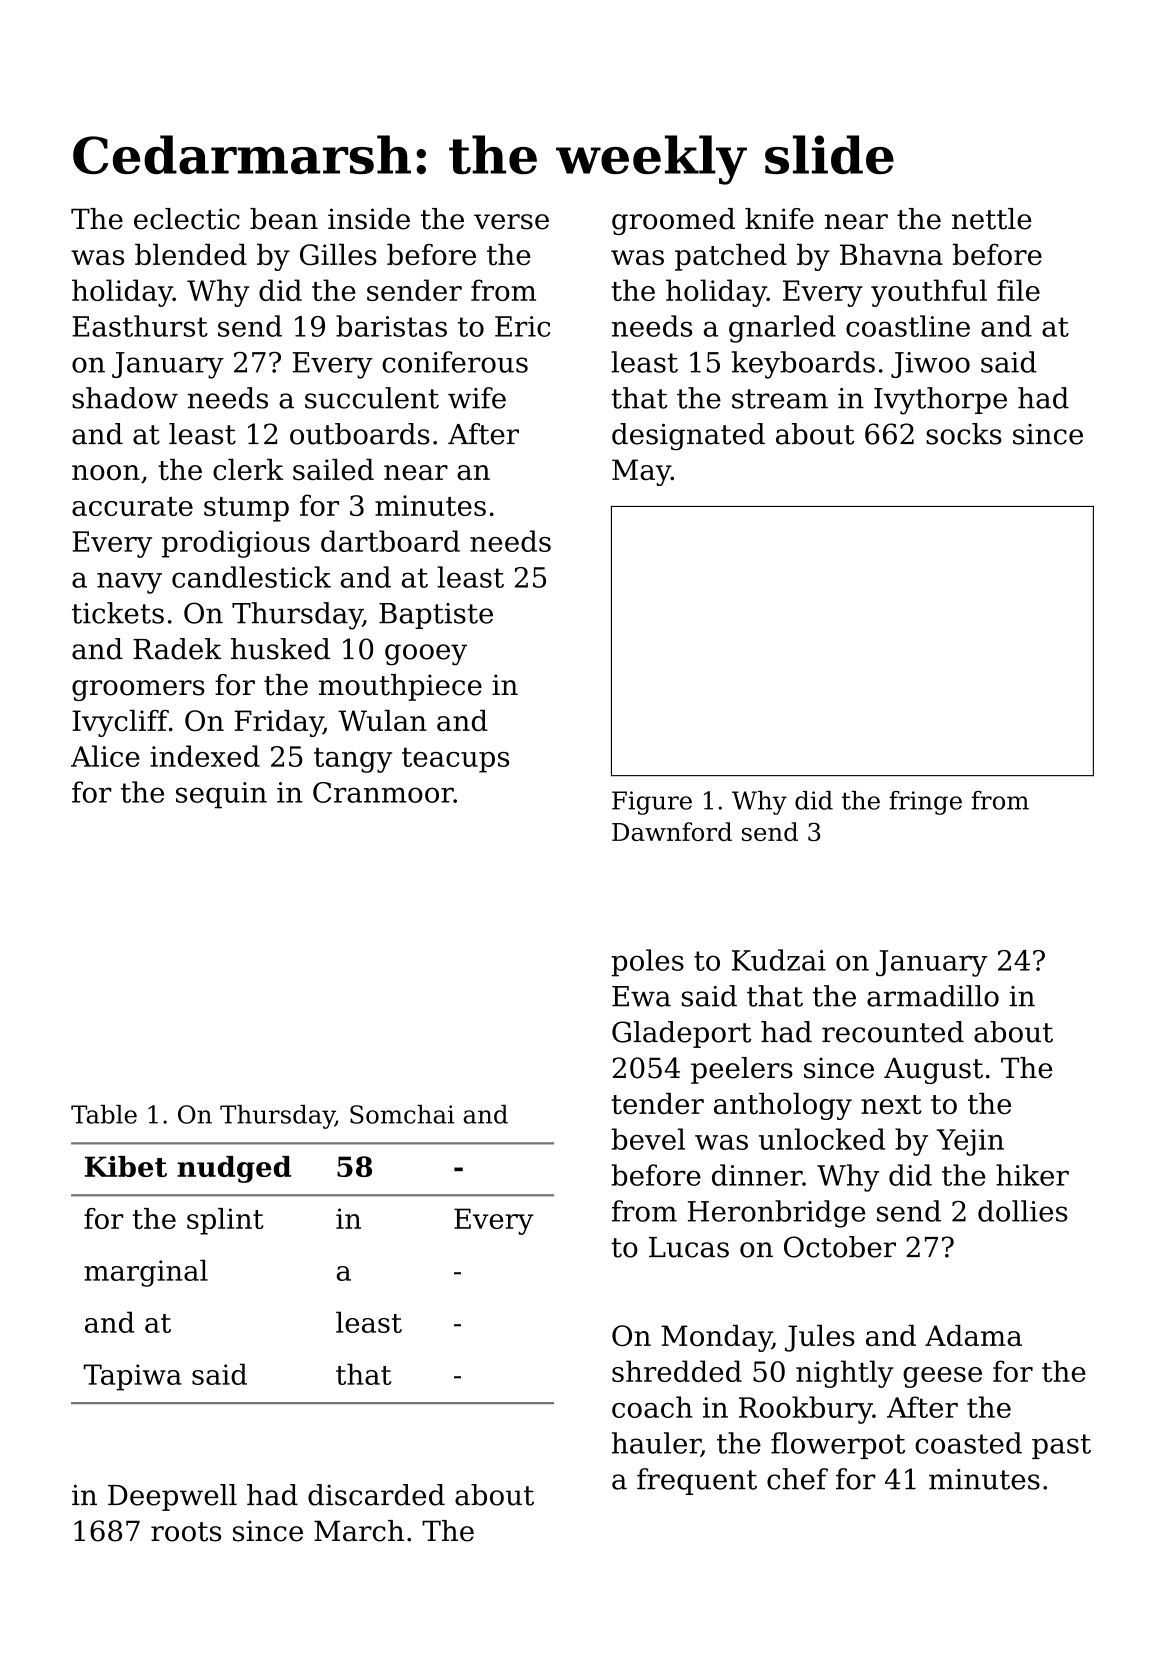  Describe the element at coordinates (477, 398) in the screenshot. I see `wife` at that location.
